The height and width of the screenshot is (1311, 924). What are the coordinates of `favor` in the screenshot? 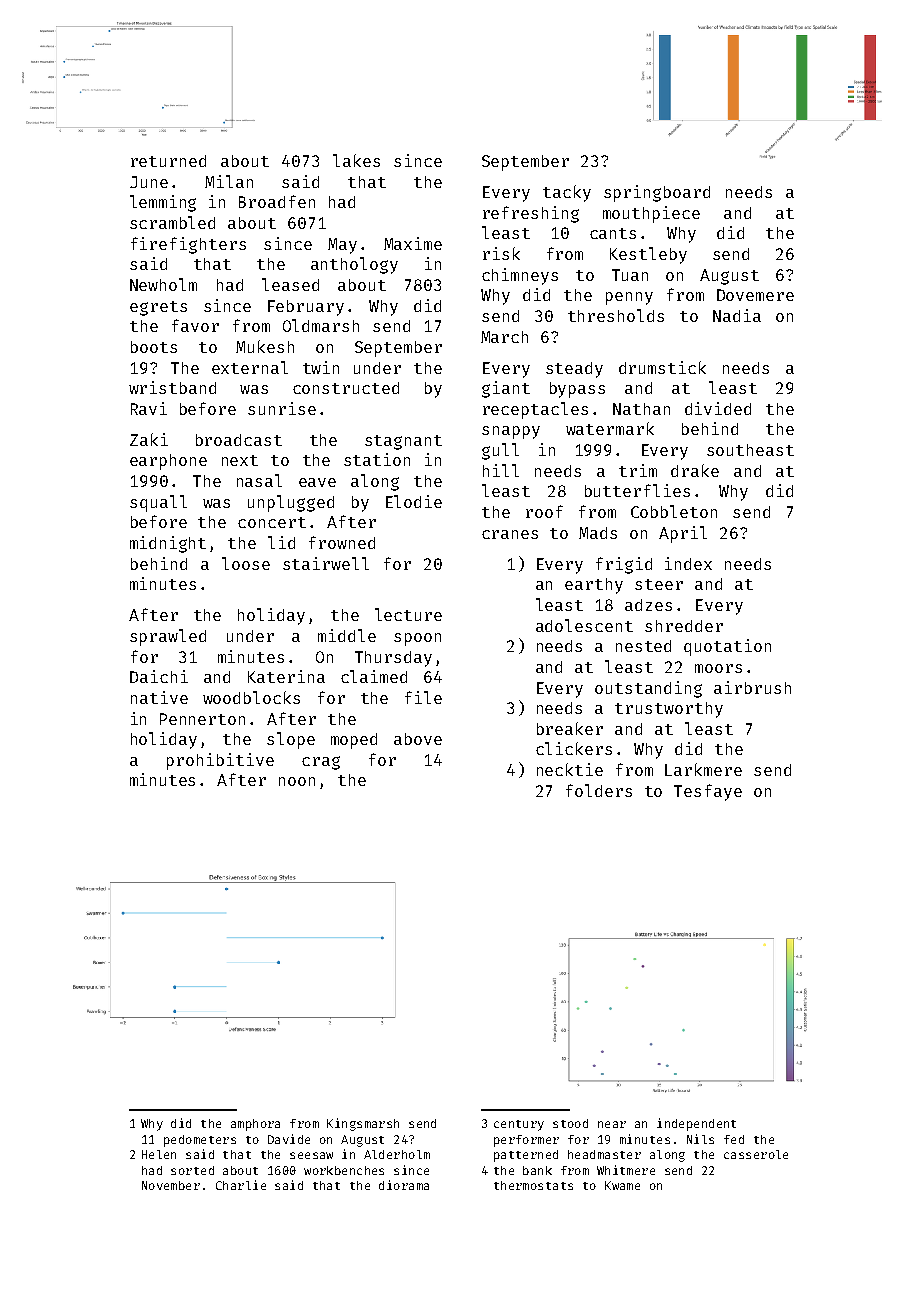 It's located at (195, 325).
